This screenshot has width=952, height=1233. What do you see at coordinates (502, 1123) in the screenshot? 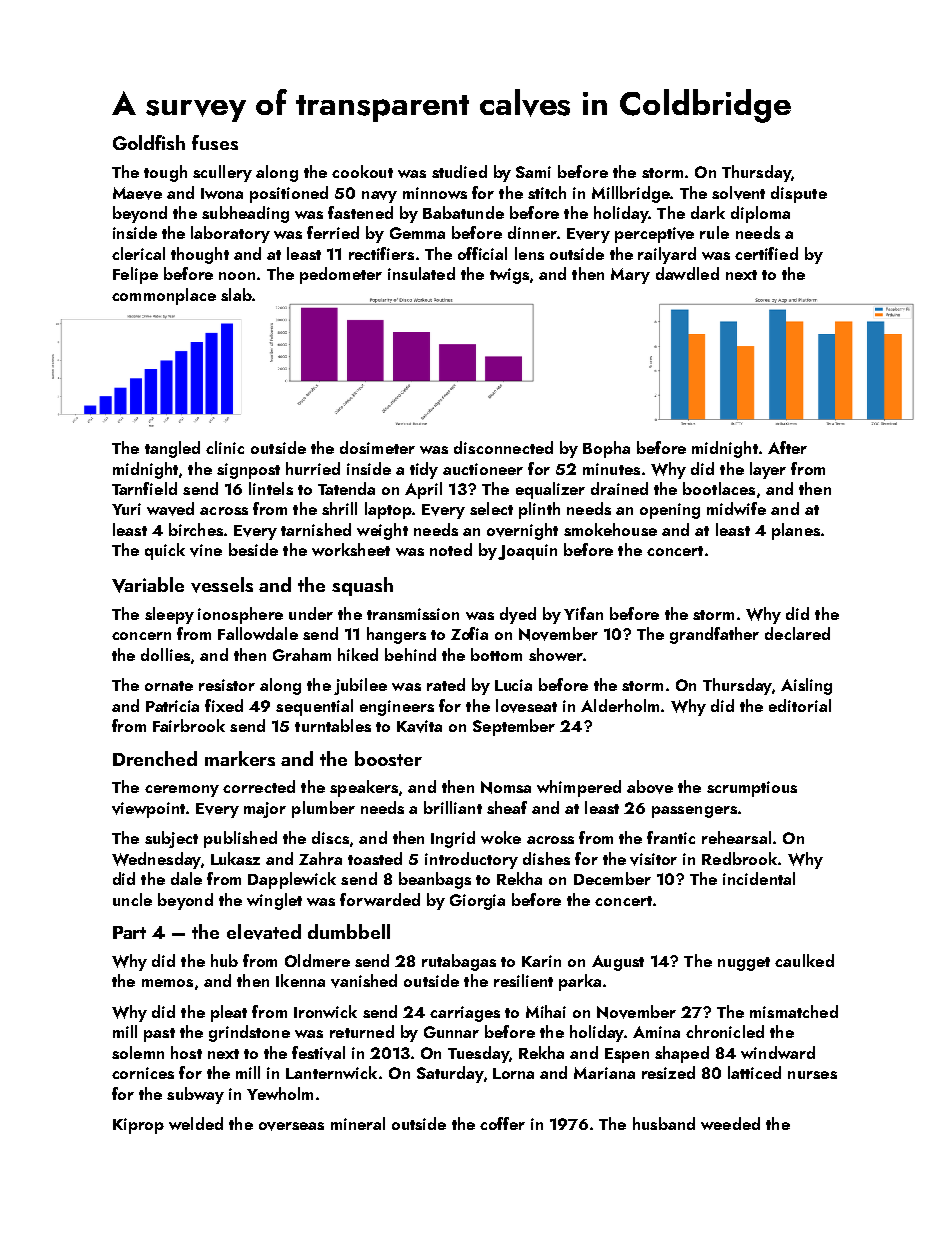
I see `coffer` at bounding box center [502, 1123].
